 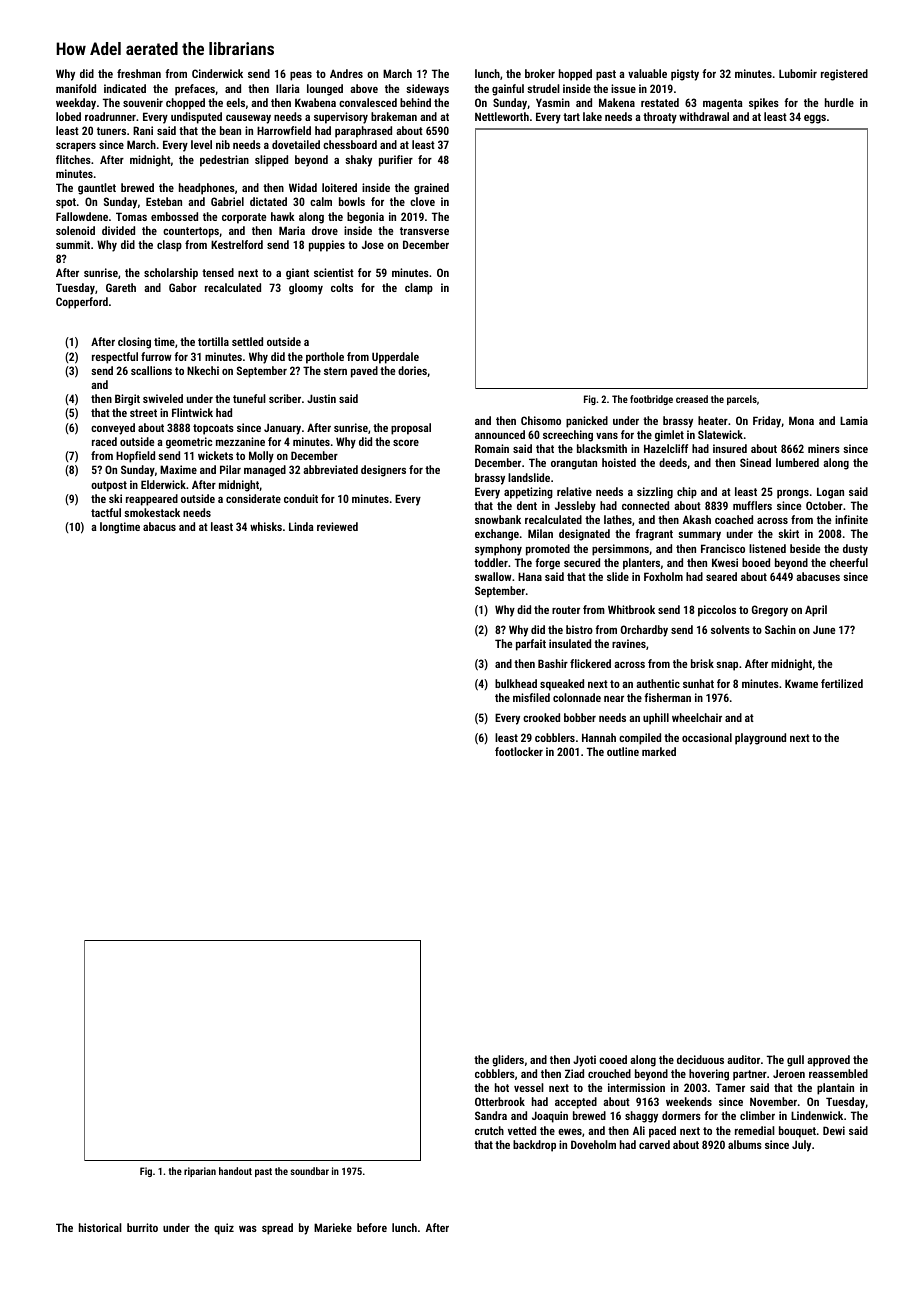 I want to click on Sandra, so click(x=491, y=1115).
